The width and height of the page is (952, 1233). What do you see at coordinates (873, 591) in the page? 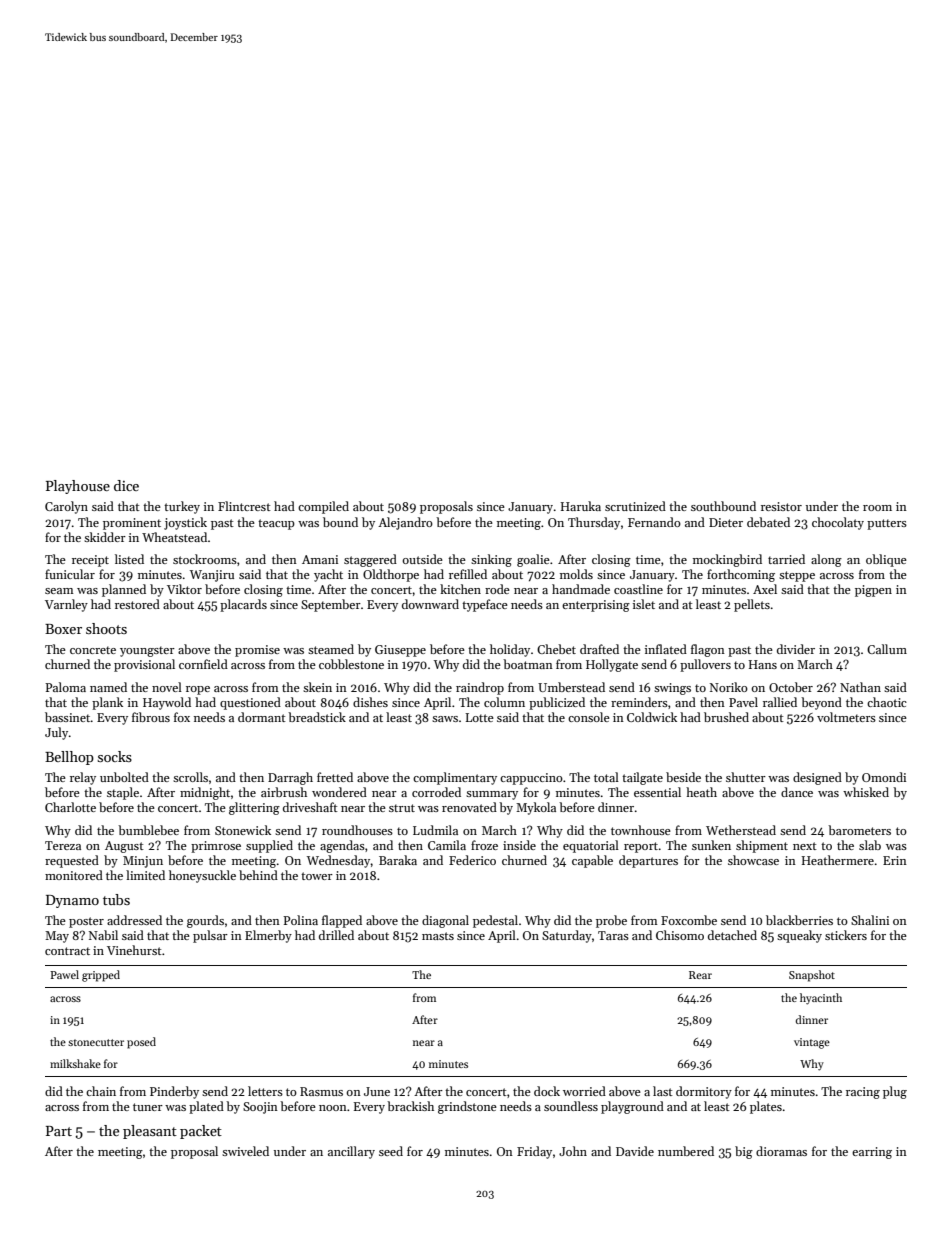
I see `pigpen` at bounding box center [873, 591].
